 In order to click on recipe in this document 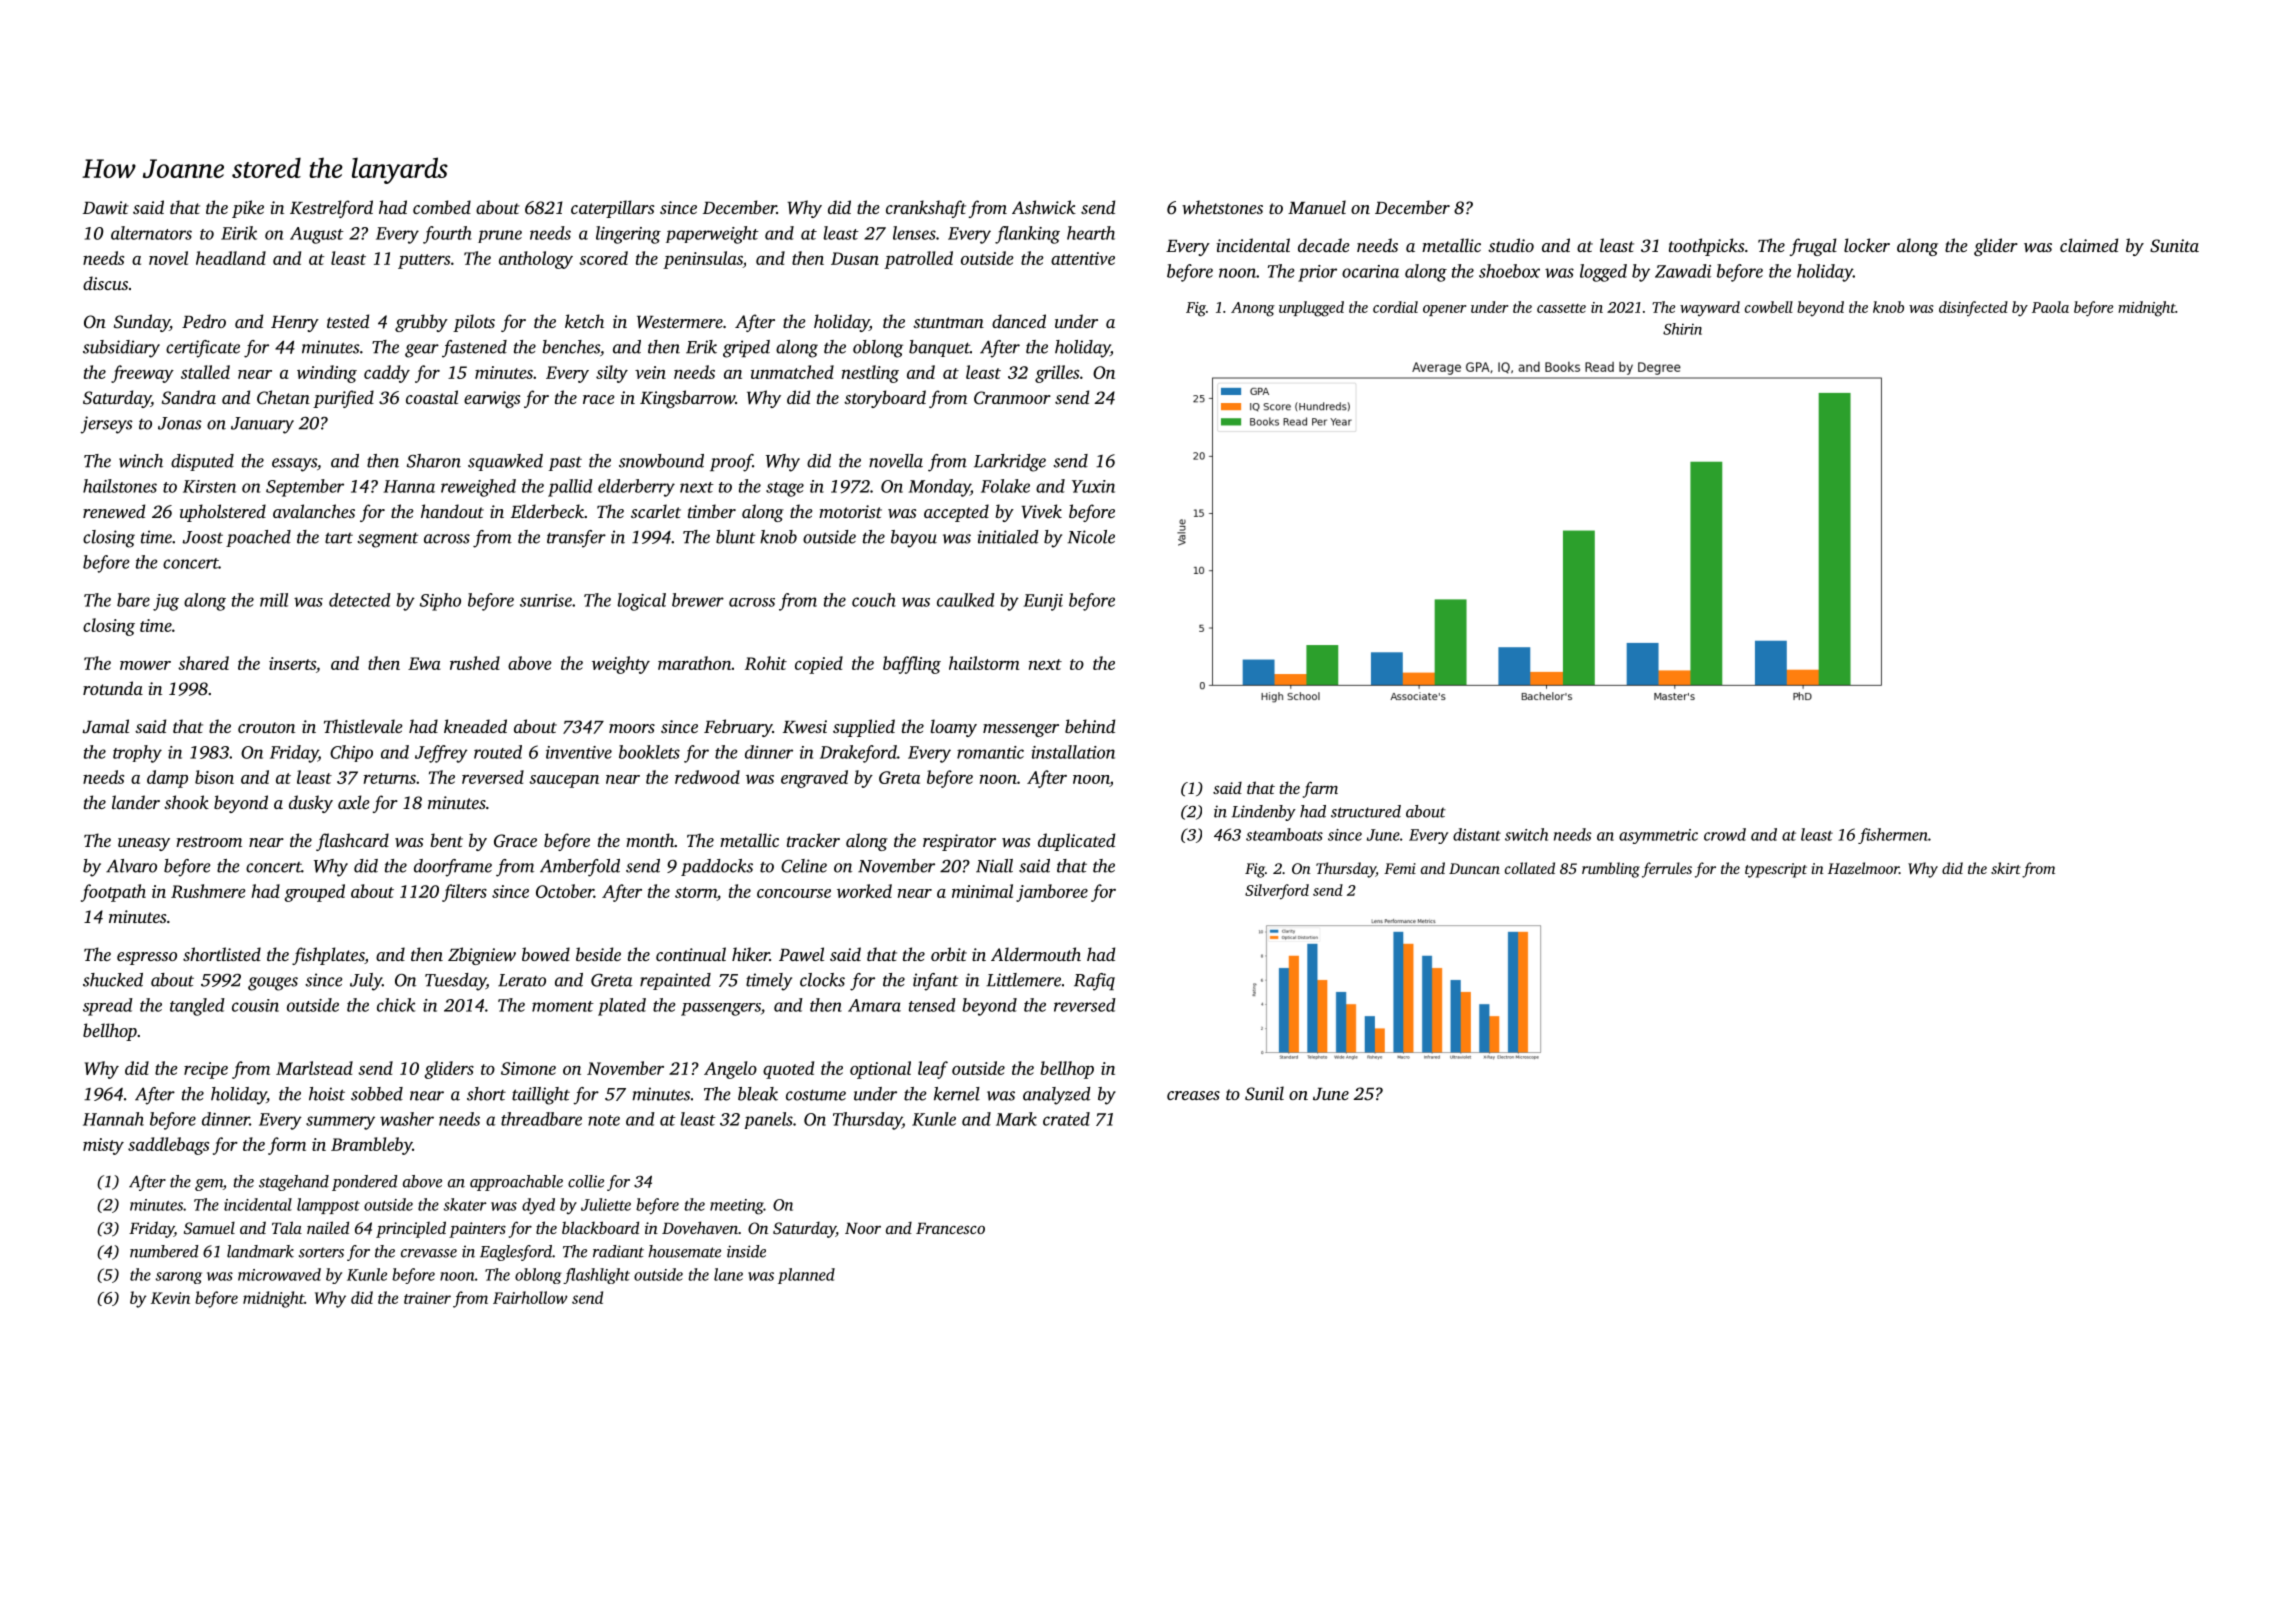, I will do `click(206, 1070)`.
